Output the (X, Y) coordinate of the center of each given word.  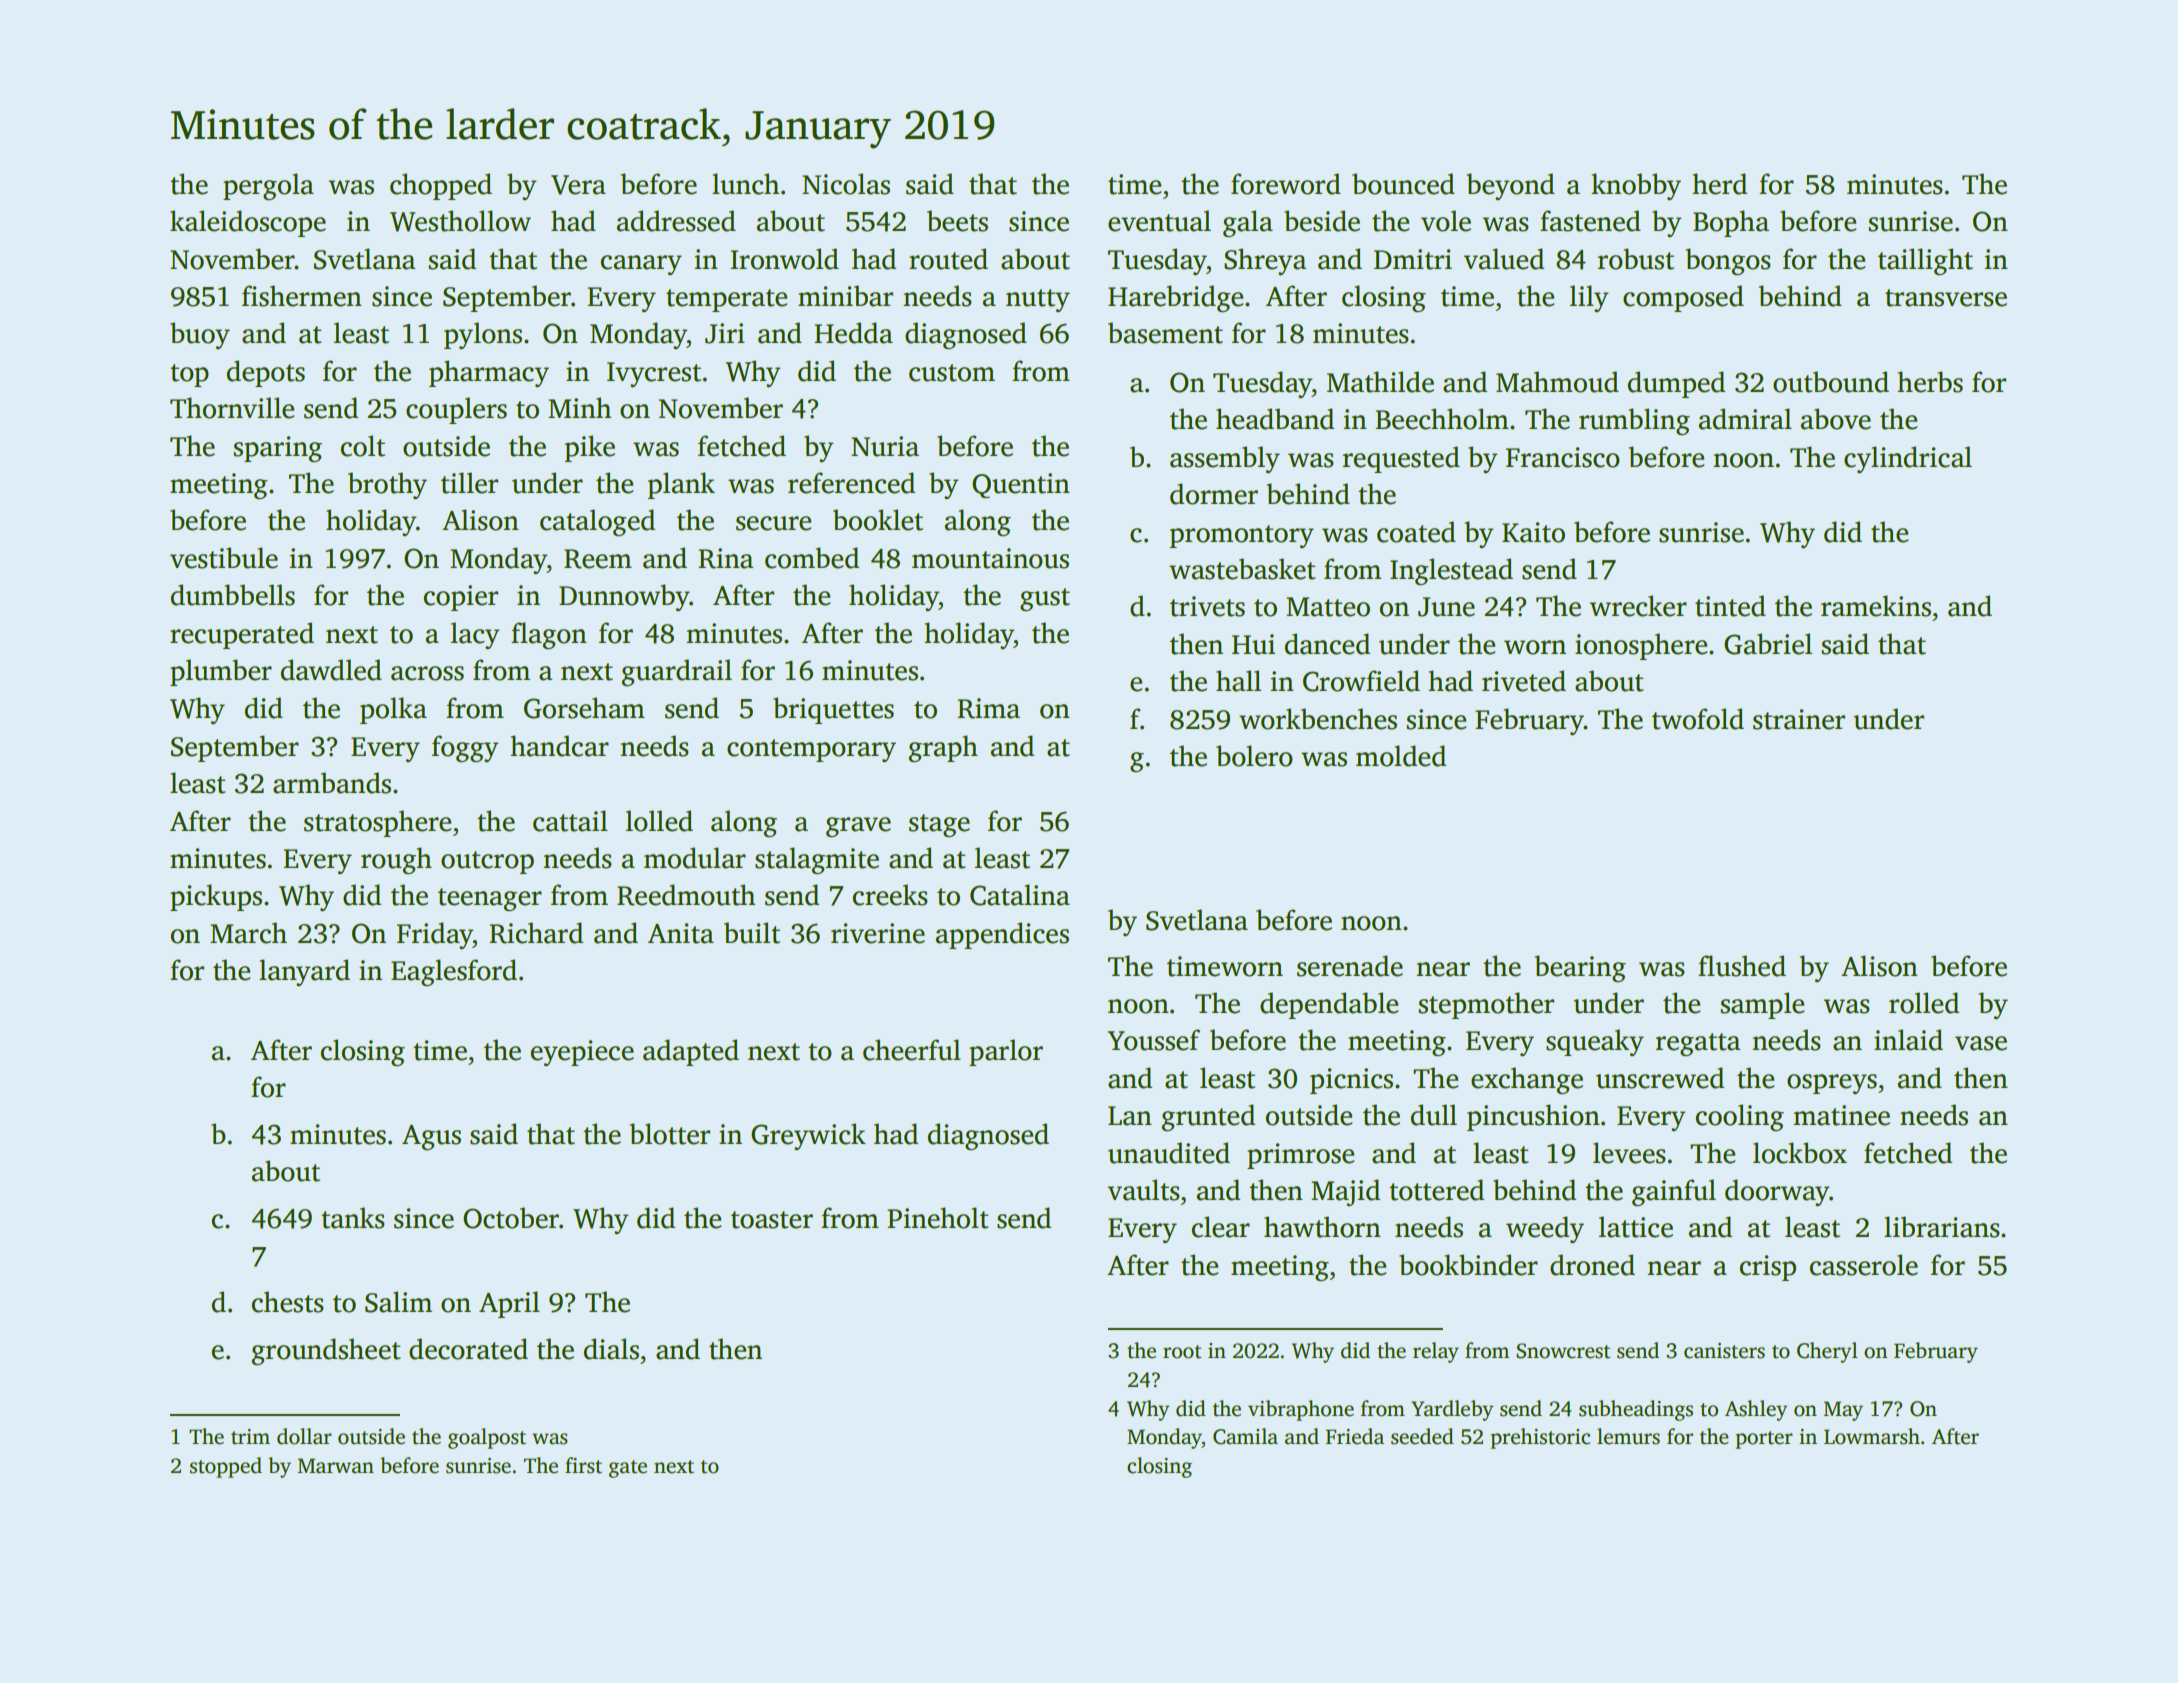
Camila (1245, 1436)
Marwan (336, 1466)
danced (1327, 644)
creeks (890, 895)
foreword (1286, 184)
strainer (1799, 719)
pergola (268, 186)
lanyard (304, 972)
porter (1764, 1440)
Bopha (1731, 223)
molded (1401, 756)
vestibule (224, 558)
